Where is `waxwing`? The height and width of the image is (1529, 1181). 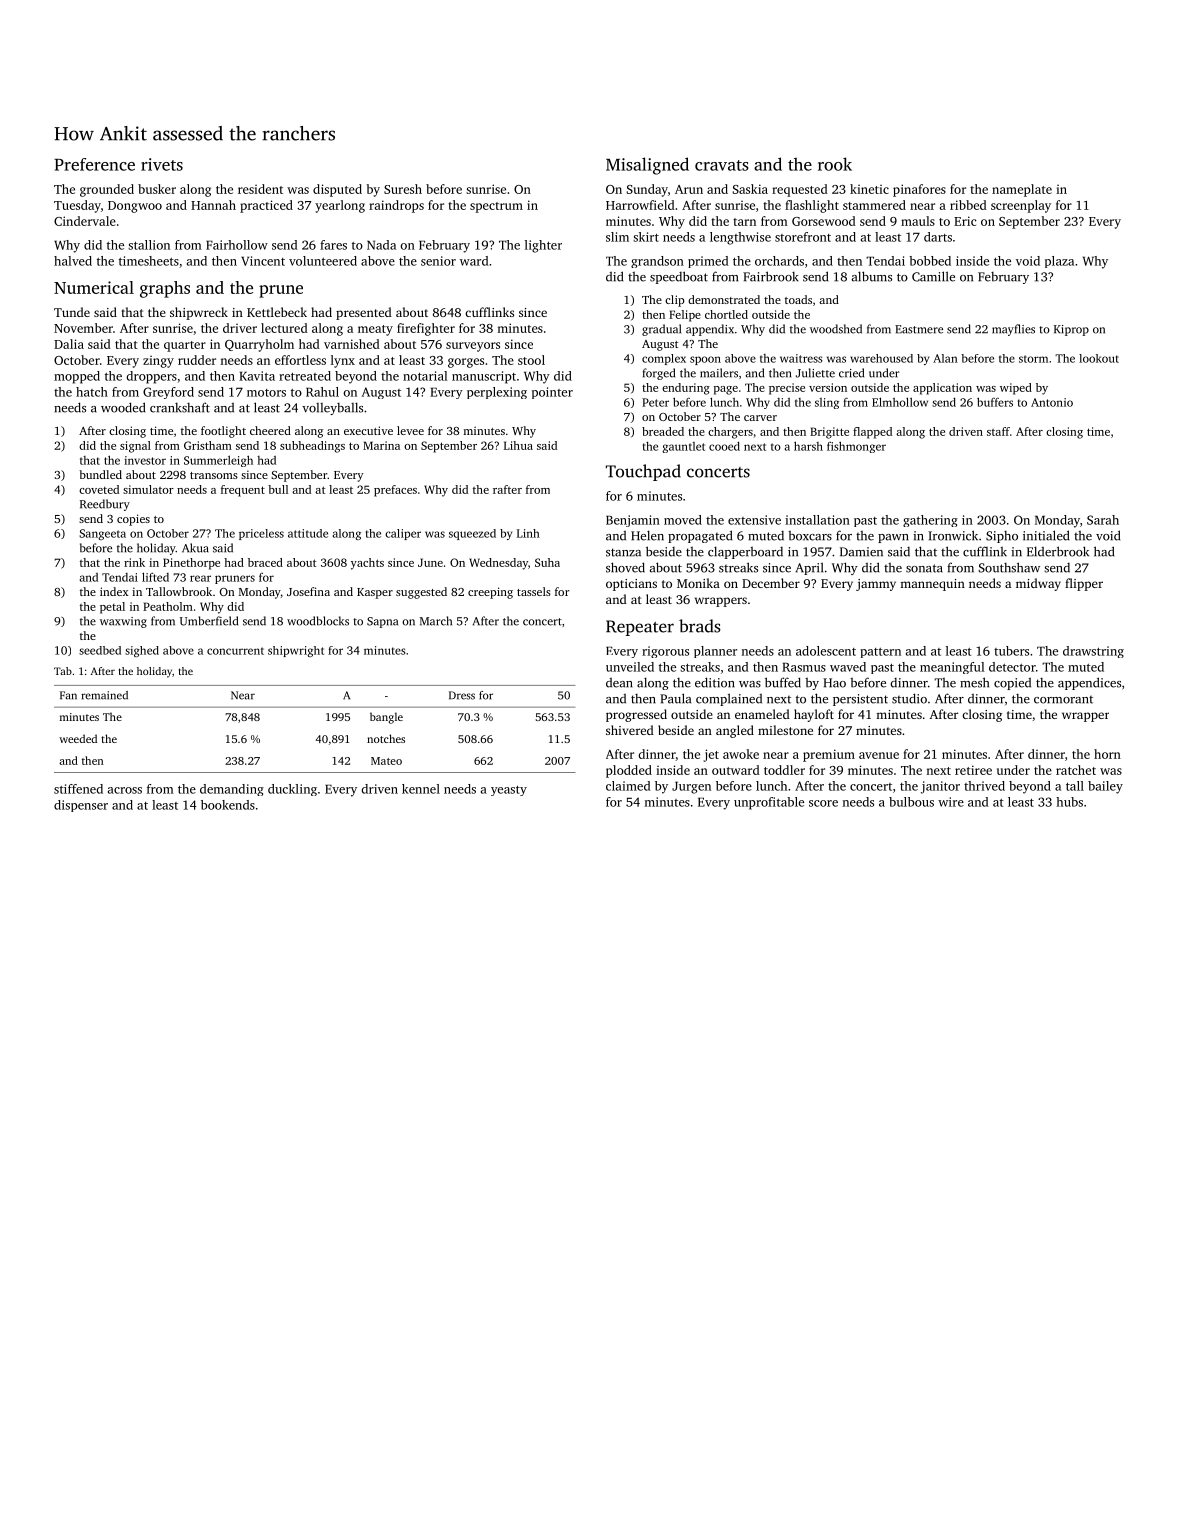
waxwing is located at coordinates (123, 622).
